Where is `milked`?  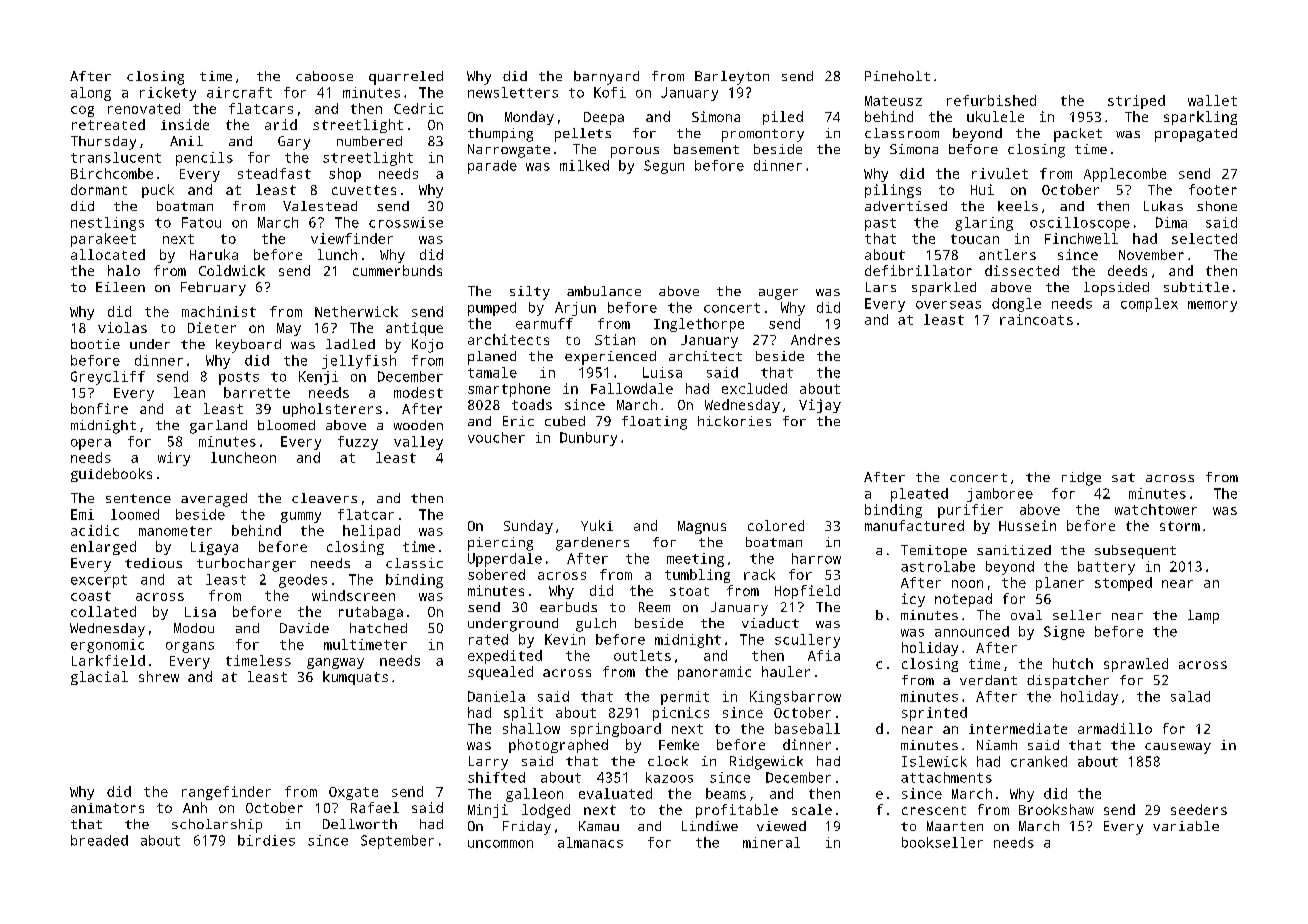
milked is located at coordinates (584, 165).
